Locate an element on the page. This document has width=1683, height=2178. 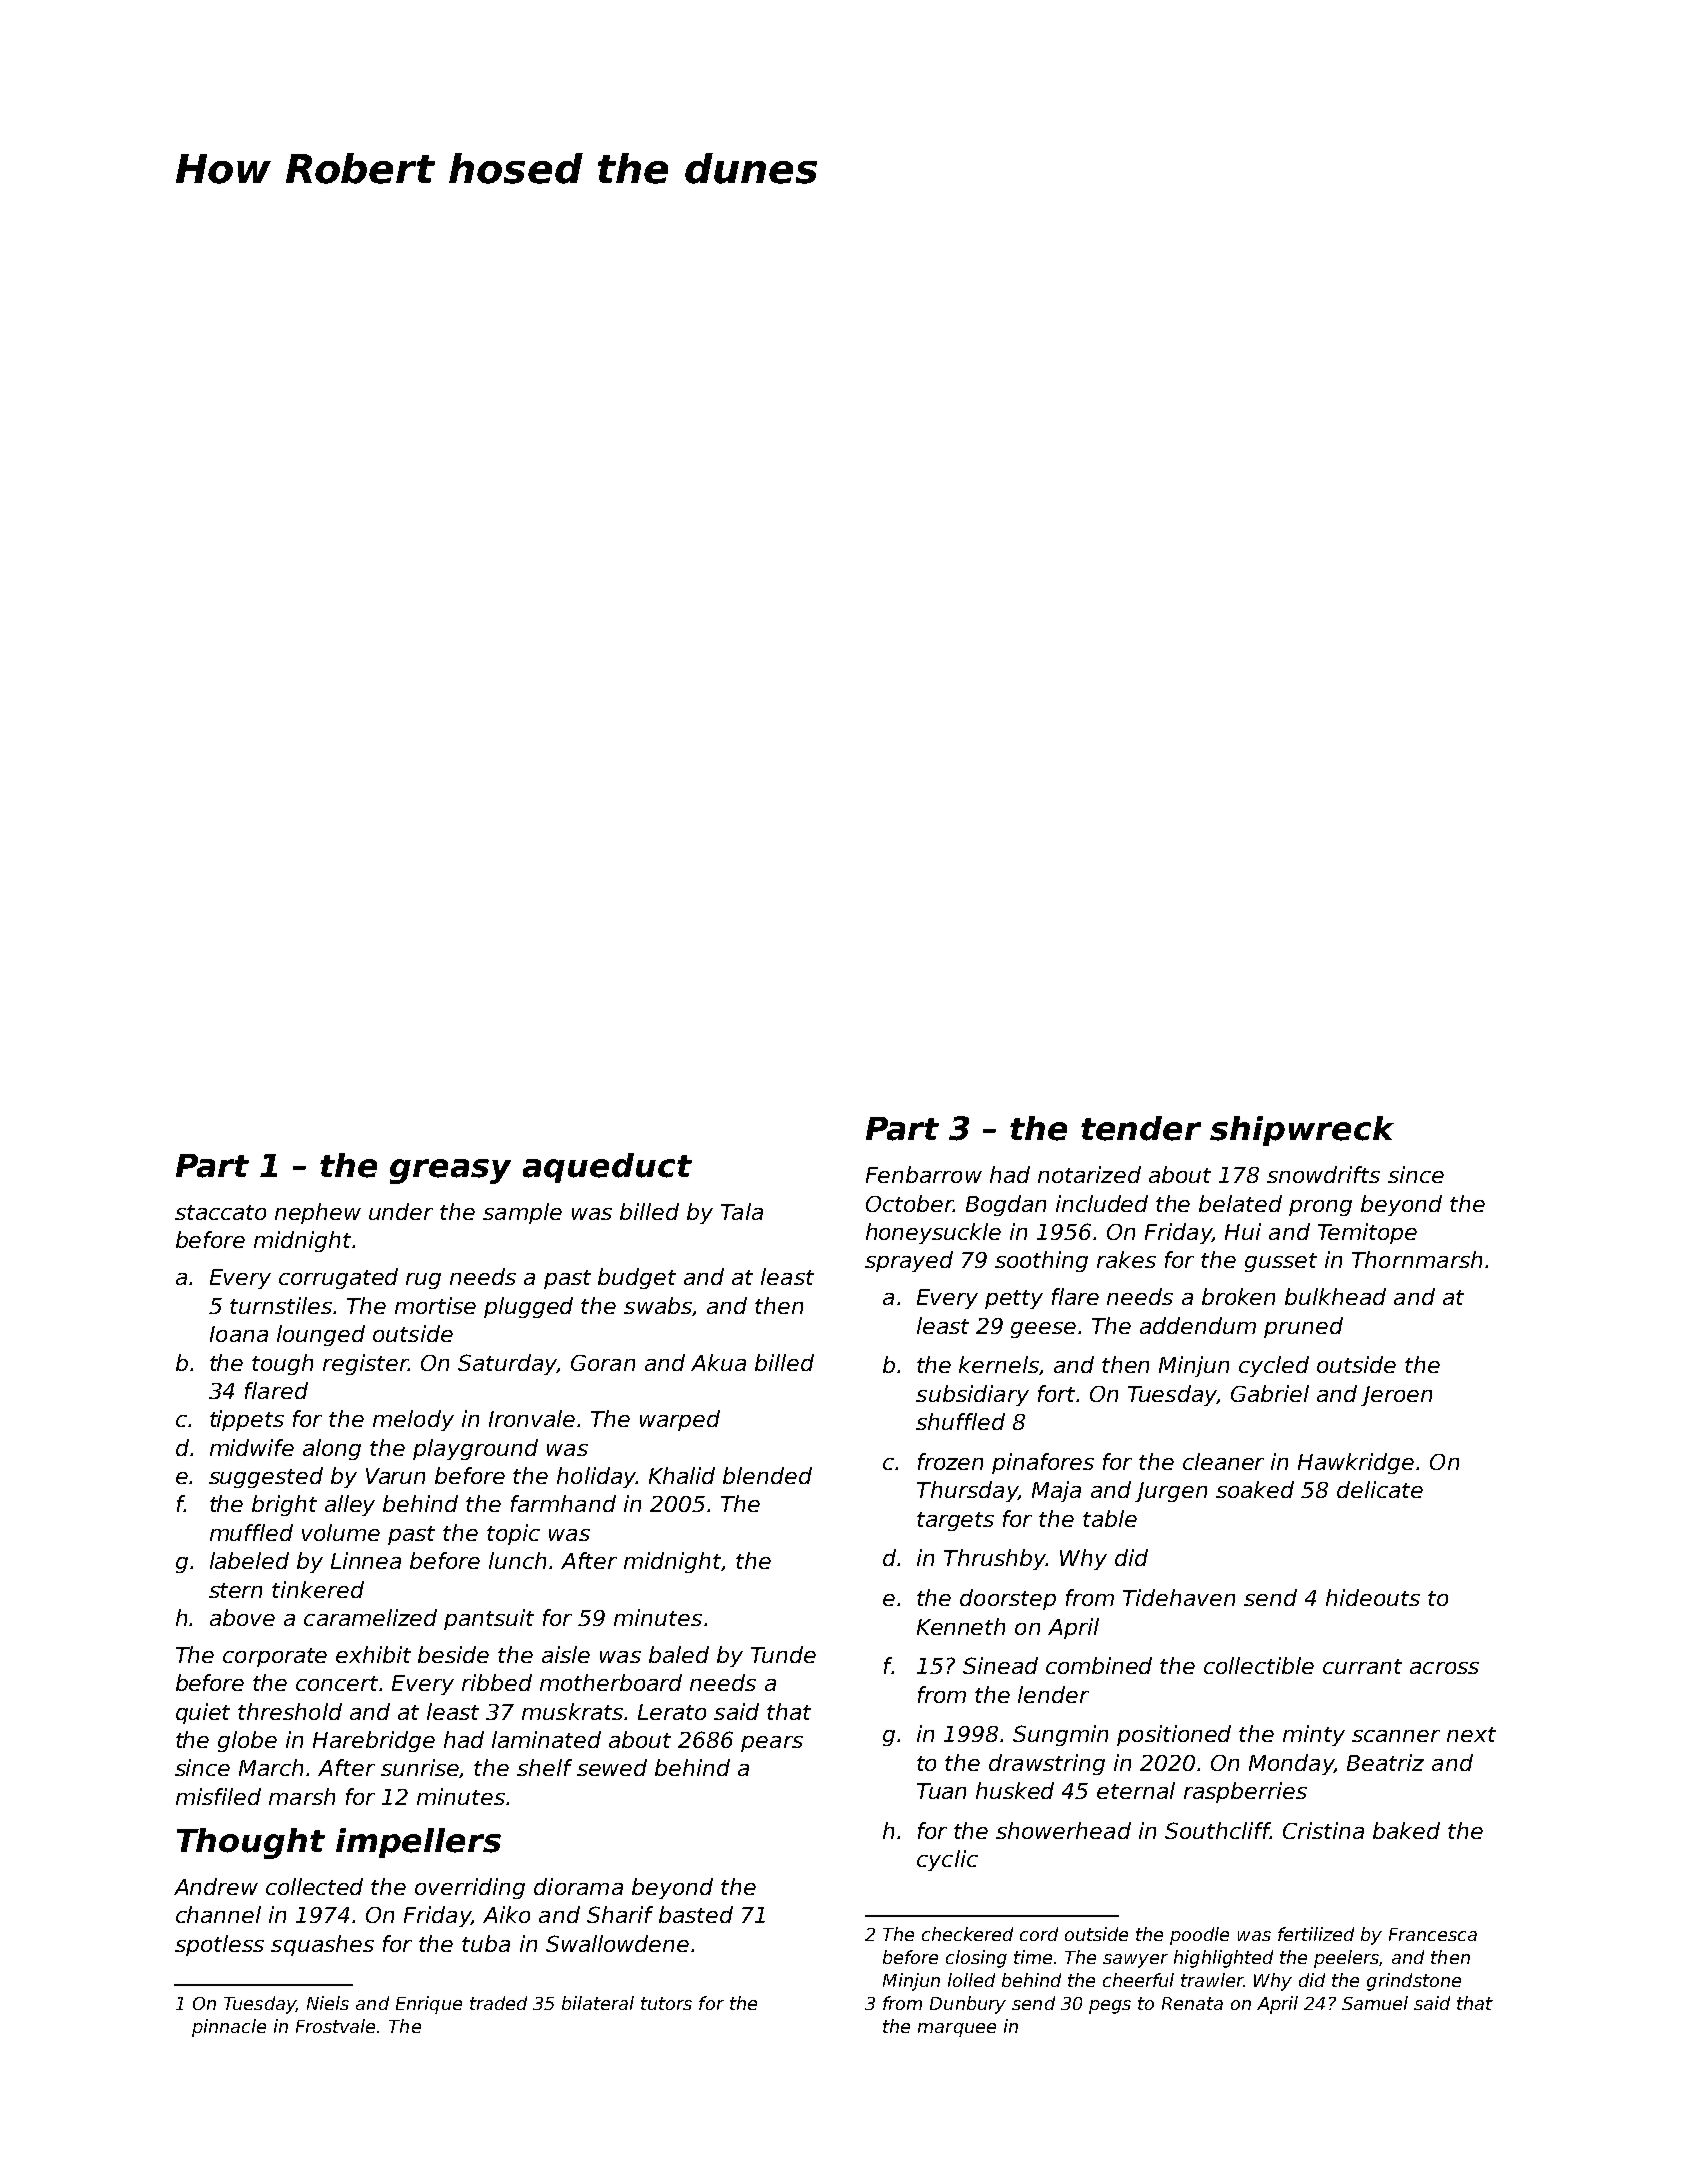
tutors is located at coordinates (666, 2003).
